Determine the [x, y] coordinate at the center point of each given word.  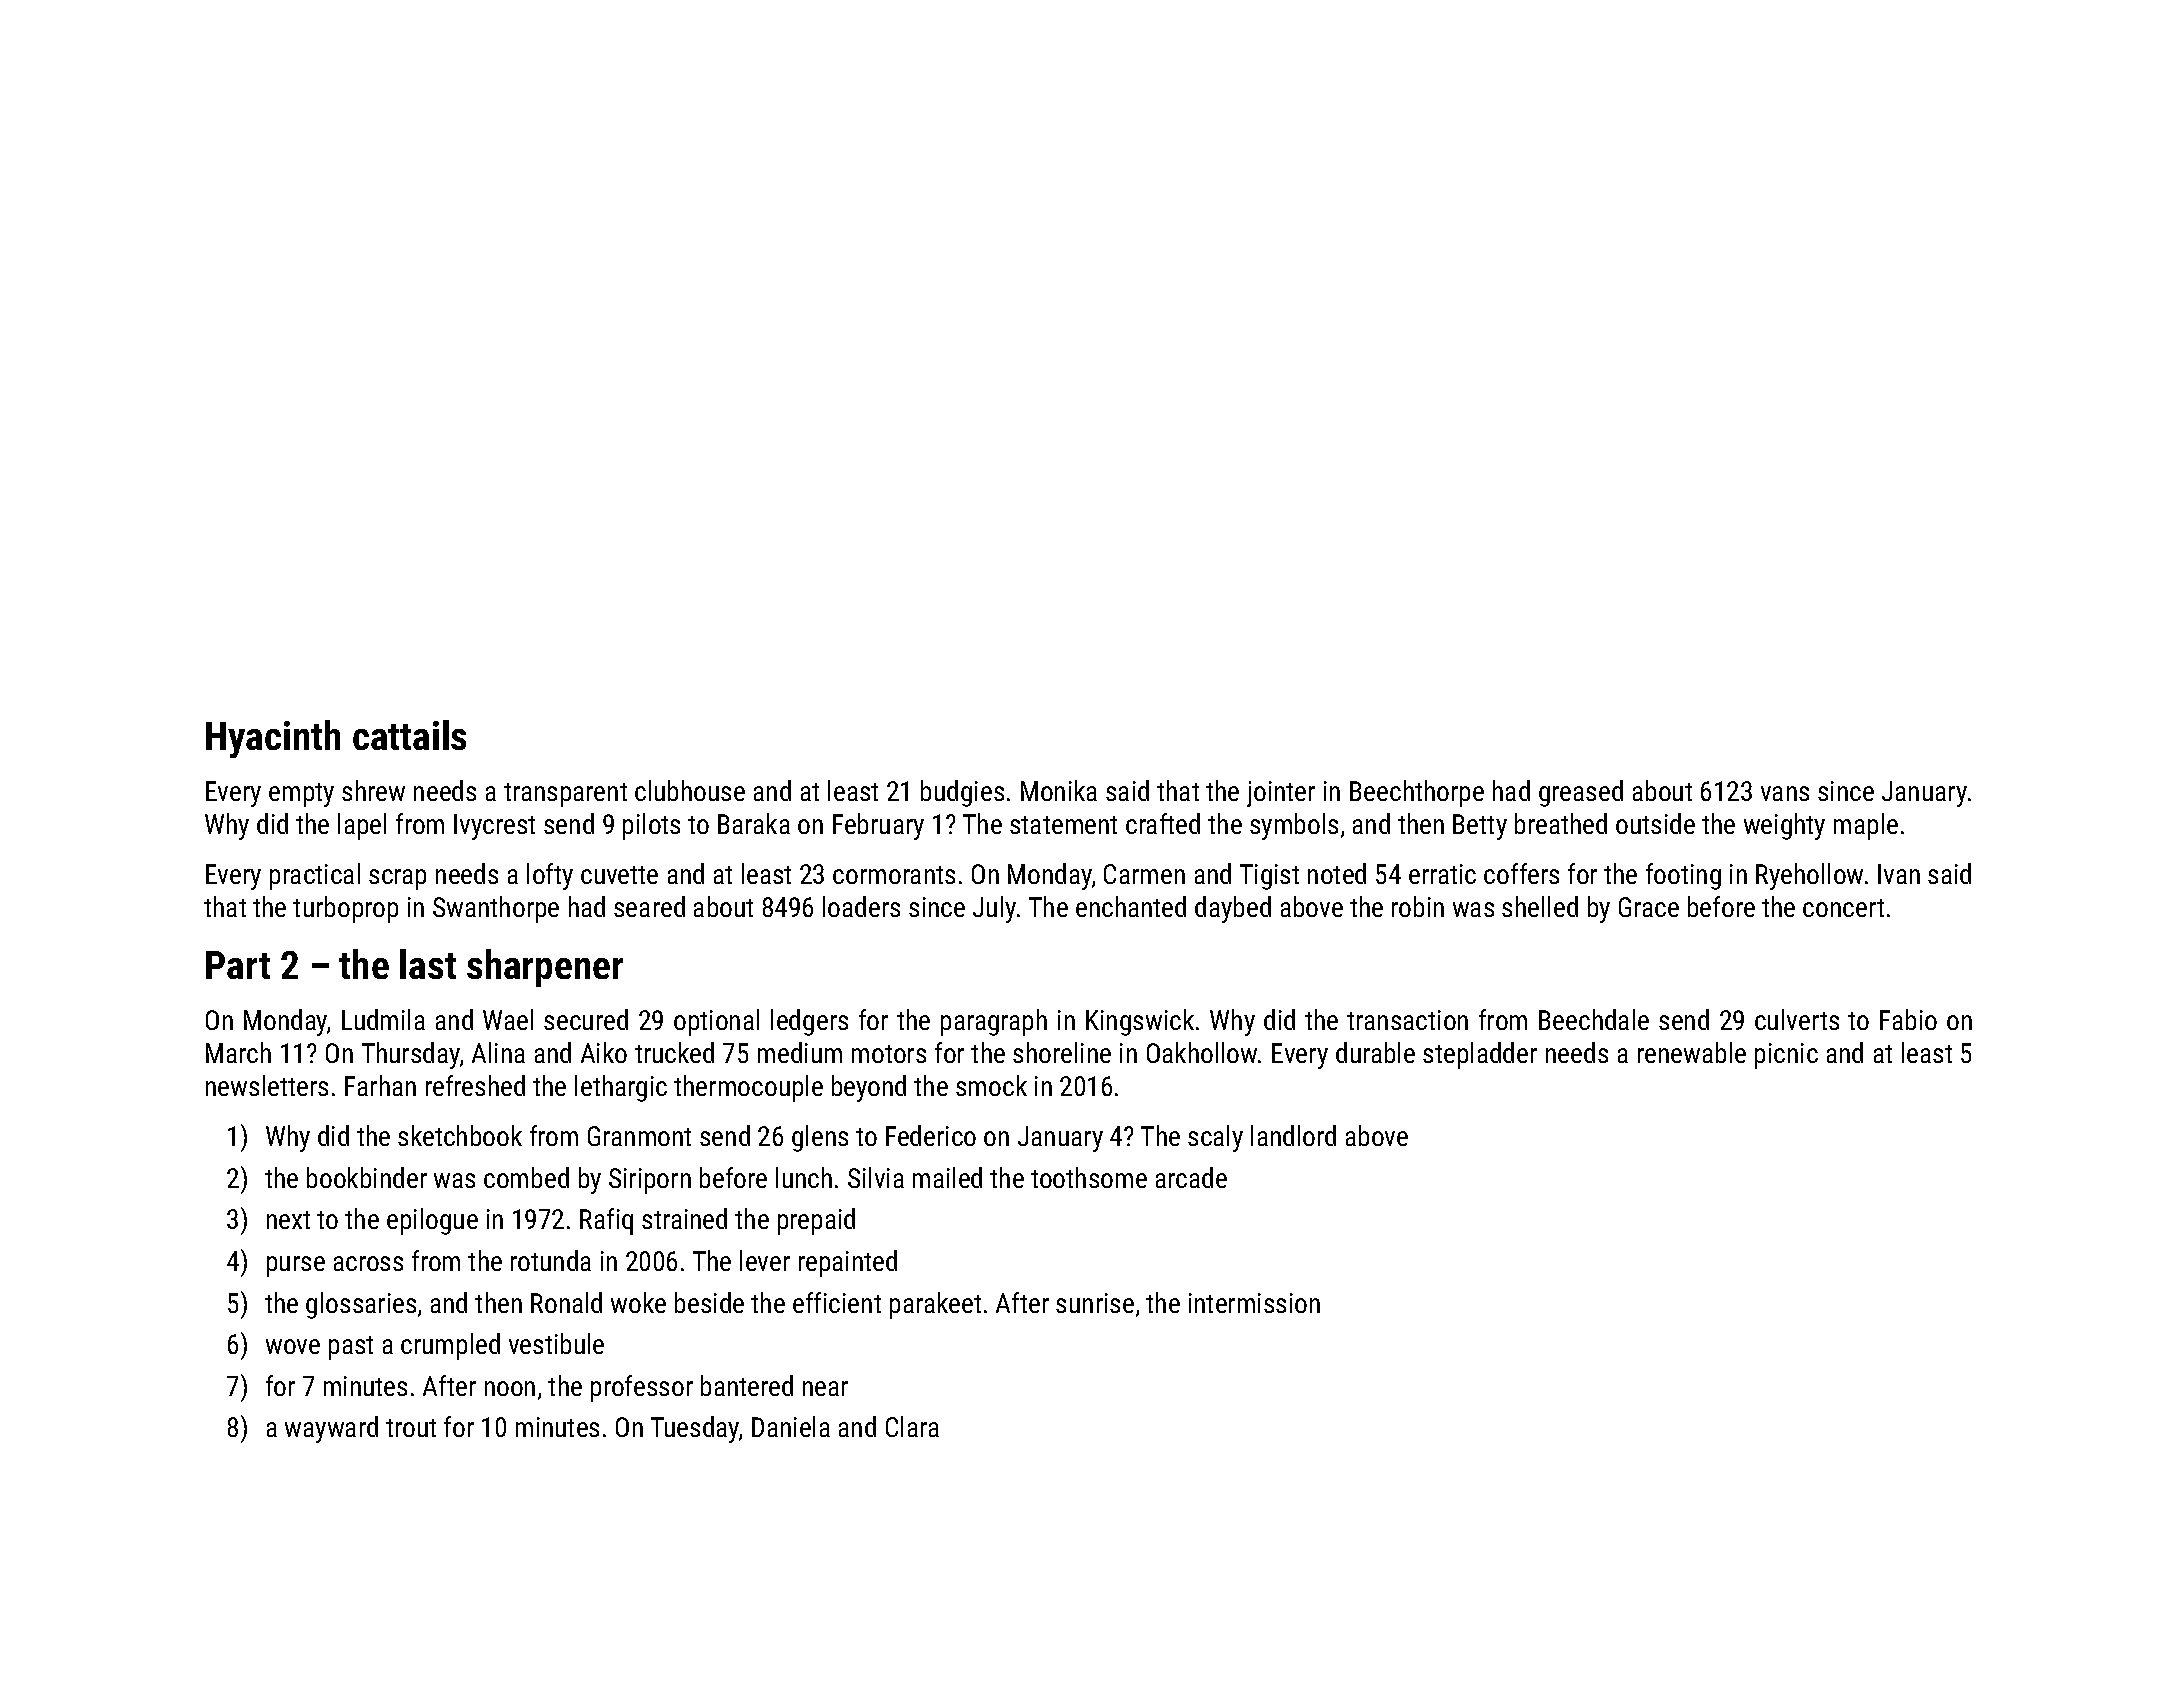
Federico [931, 1135]
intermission [1254, 1303]
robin [1418, 906]
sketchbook [460, 1135]
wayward [331, 1429]
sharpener [545, 968]
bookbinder [367, 1177]
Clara [912, 1426]
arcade [1191, 1177]
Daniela [791, 1426]
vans [1785, 793]
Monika [1059, 790]
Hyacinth [273, 739]
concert [1843, 908]
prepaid [816, 1221]
